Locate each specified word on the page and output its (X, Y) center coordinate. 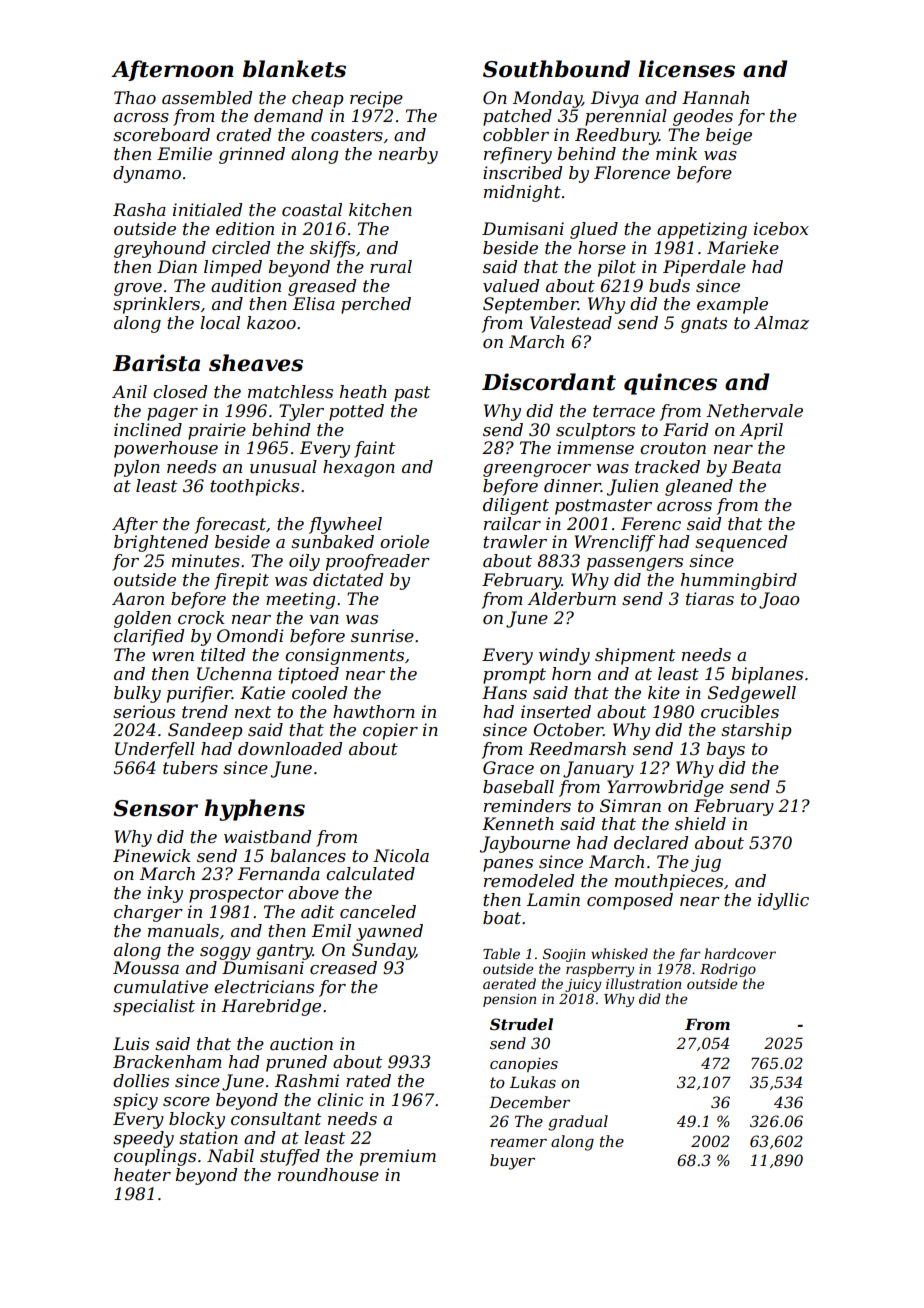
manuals (183, 930)
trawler (515, 541)
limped (233, 268)
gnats (704, 325)
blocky (197, 1120)
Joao (779, 600)
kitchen (380, 209)
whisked (619, 953)
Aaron (138, 598)
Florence (632, 172)
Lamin (553, 899)
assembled (207, 97)
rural (391, 266)
